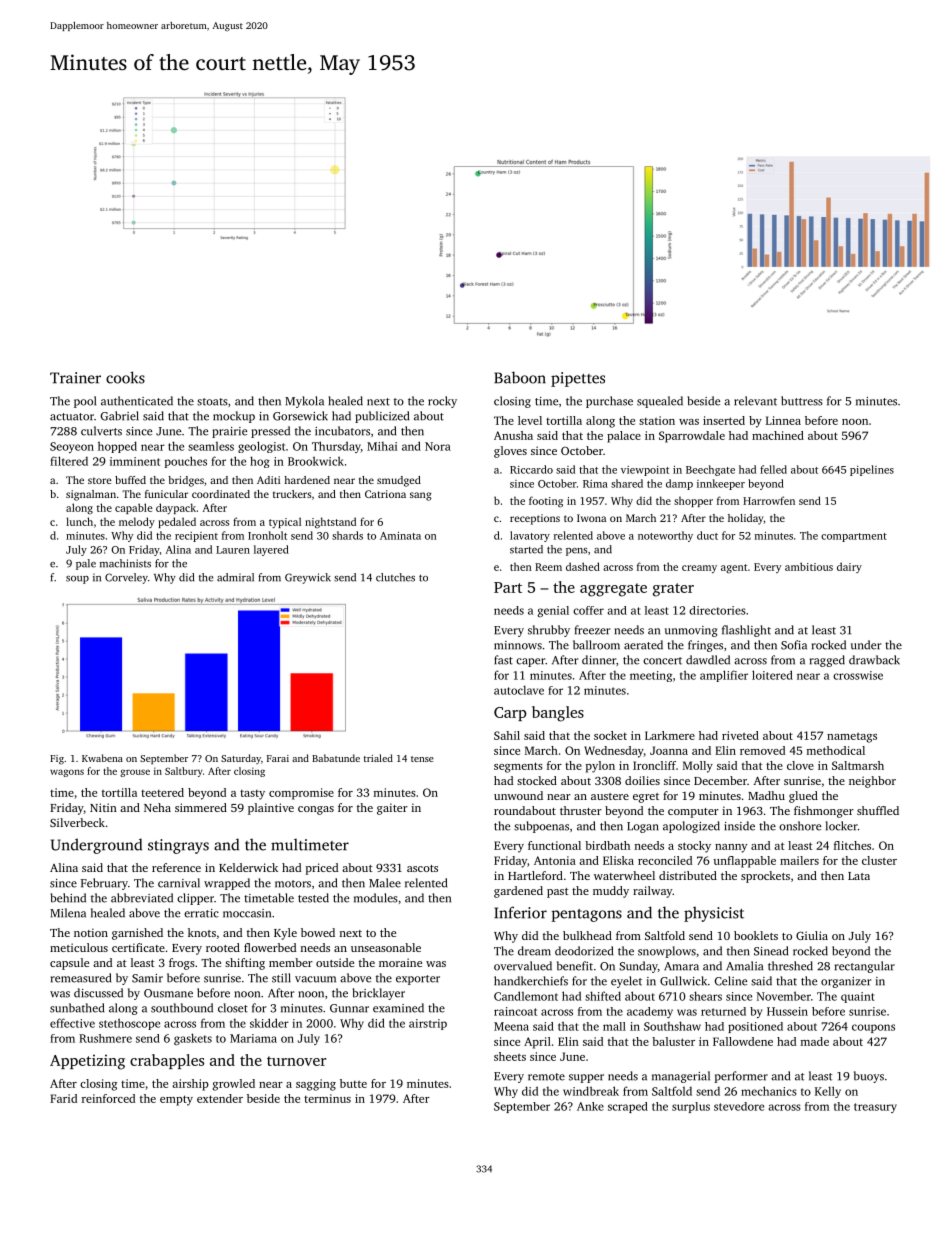  I want to click on Appetizing, so click(87, 1062).
